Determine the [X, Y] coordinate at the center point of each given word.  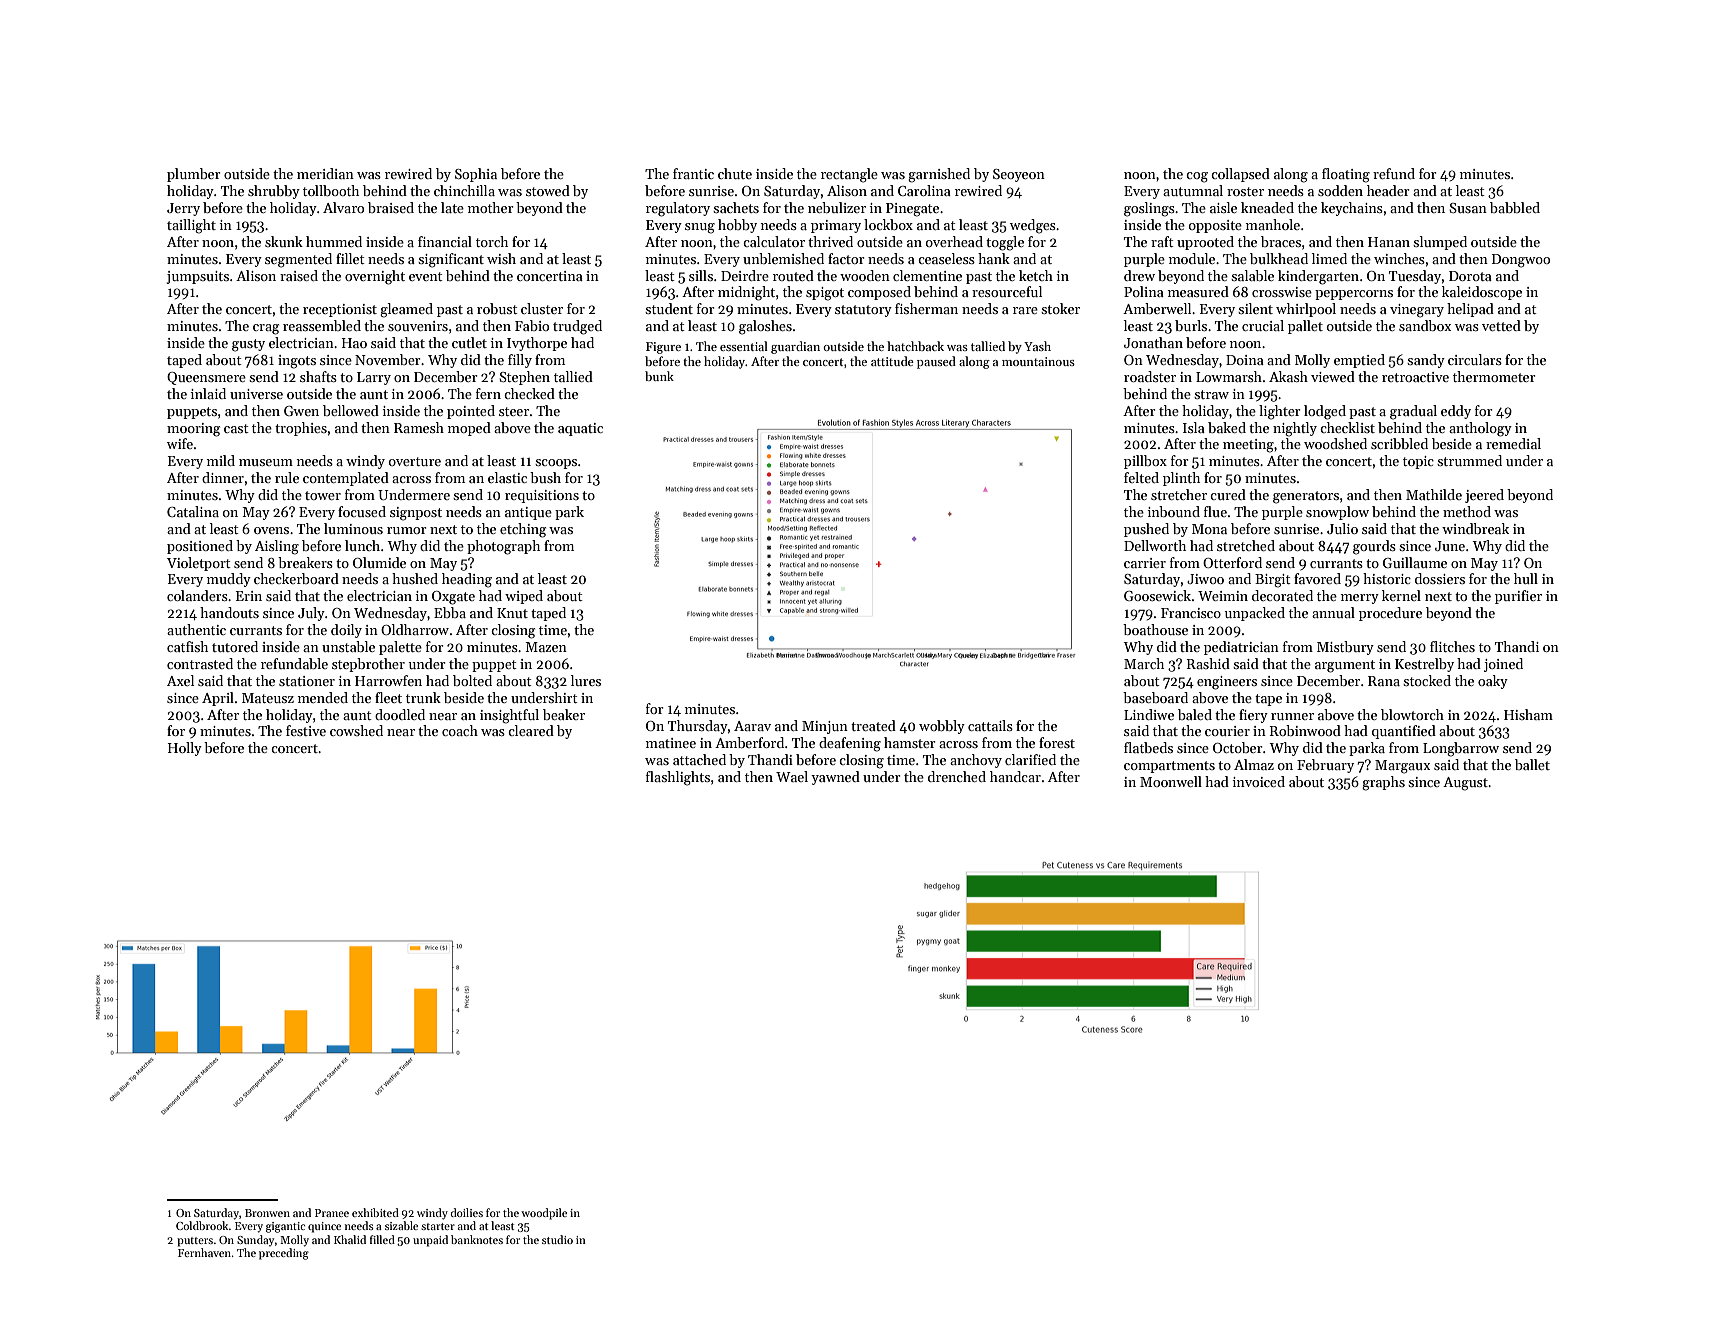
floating [1346, 175]
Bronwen [267, 1213]
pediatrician [1241, 648]
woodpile [544, 1214]
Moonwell [1171, 781]
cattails [990, 725]
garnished [939, 175]
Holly [185, 749]
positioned [200, 547]
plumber [194, 175]
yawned [835, 778]
